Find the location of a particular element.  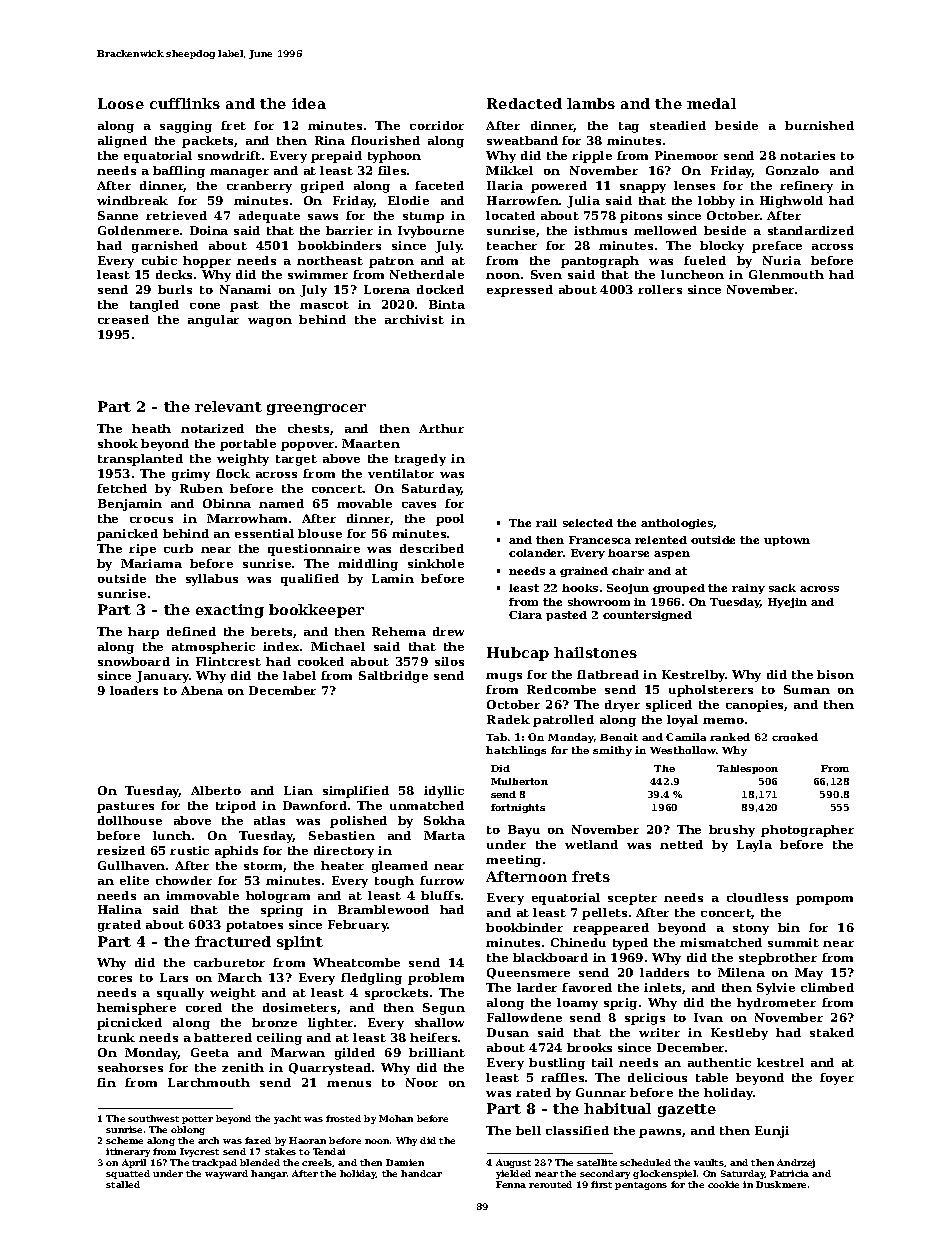

mismatched is located at coordinates (721, 942).
